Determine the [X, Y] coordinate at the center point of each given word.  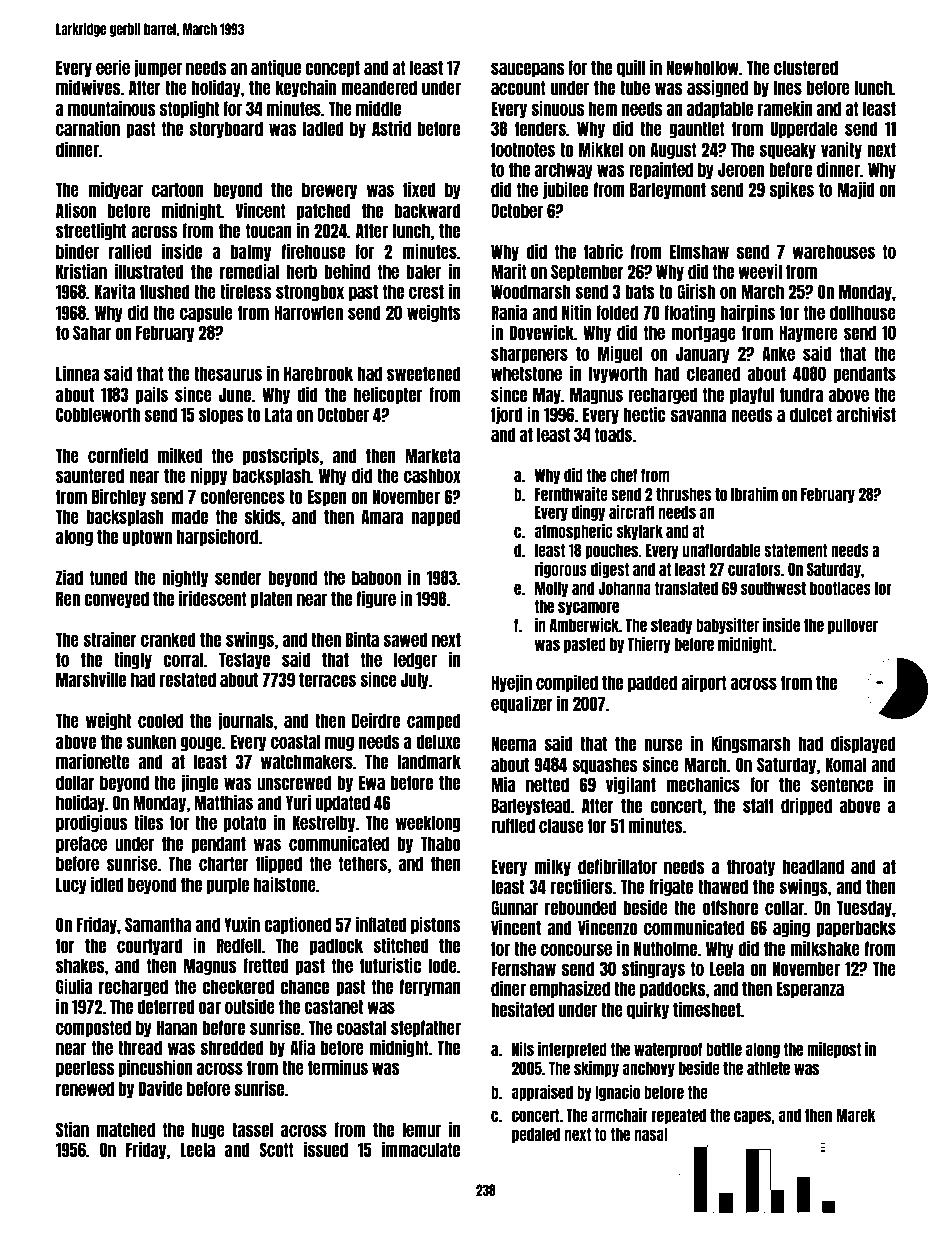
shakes [80, 965]
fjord [506, 415]
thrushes [683, 494]
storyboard [226, 129]
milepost [834, 1050]
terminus [338, 1067]
